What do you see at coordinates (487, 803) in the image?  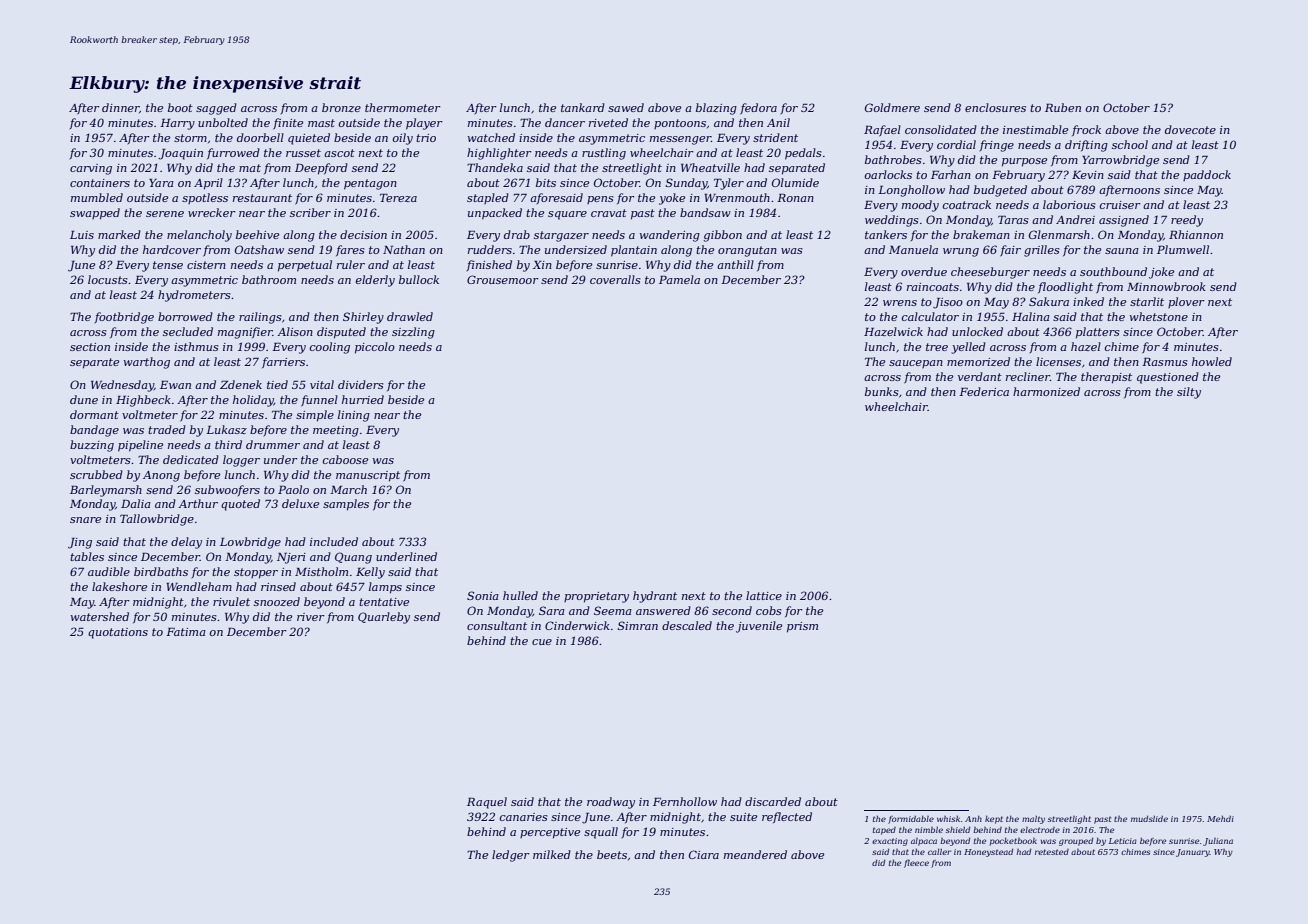 I see `Raquel` at bounding box center [487, 803].
